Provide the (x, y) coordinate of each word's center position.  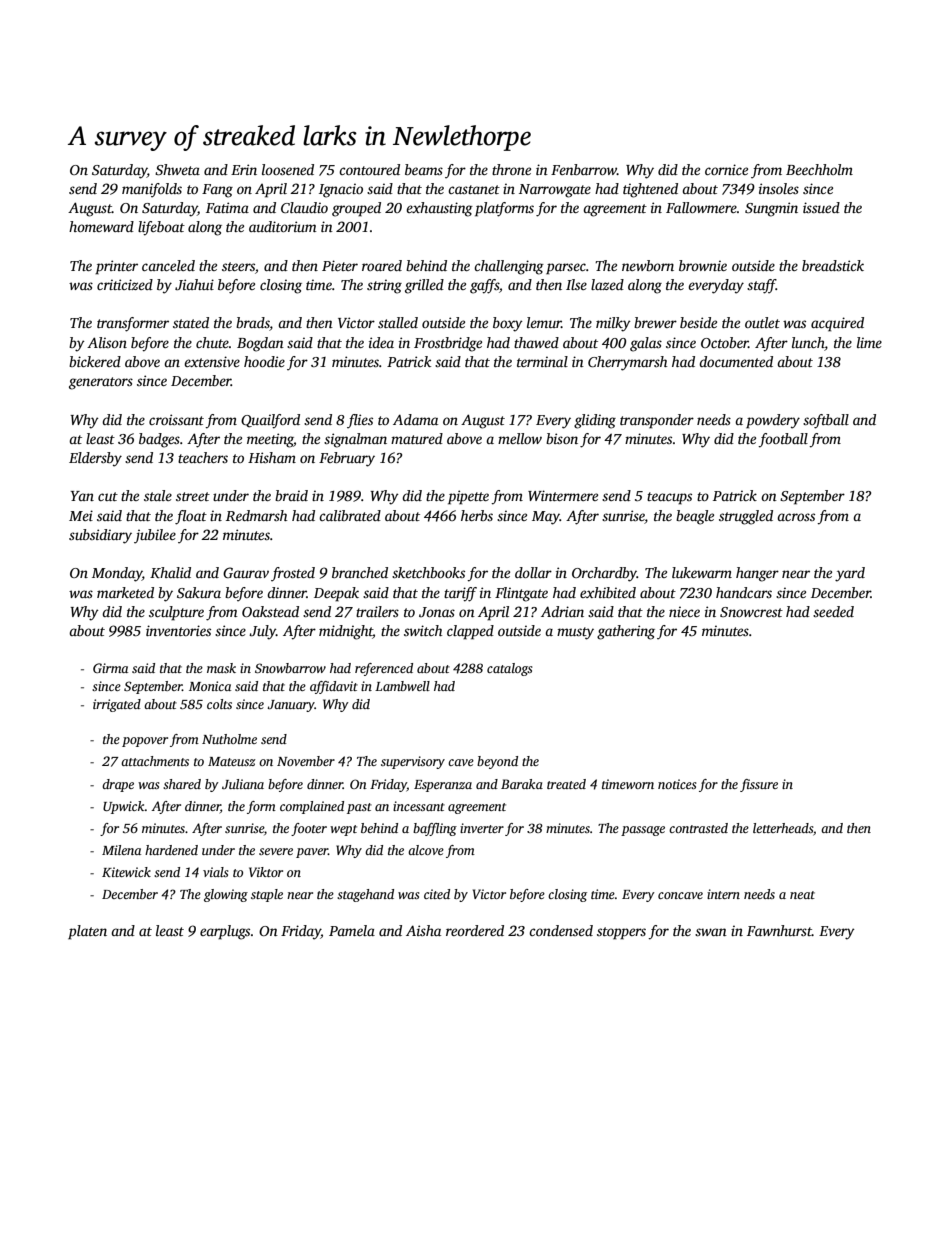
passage (643, 831)
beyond (497, 762)
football (783, 440)
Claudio (304, 207)
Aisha (423, 930)
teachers (203, 457)
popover (145, 742)
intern (723, 894)
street (193, 496)
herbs (477, 515)
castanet (474, 189)
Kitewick (126, 872)
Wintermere (563, 495)
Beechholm (819, 169)
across (796, 517)
